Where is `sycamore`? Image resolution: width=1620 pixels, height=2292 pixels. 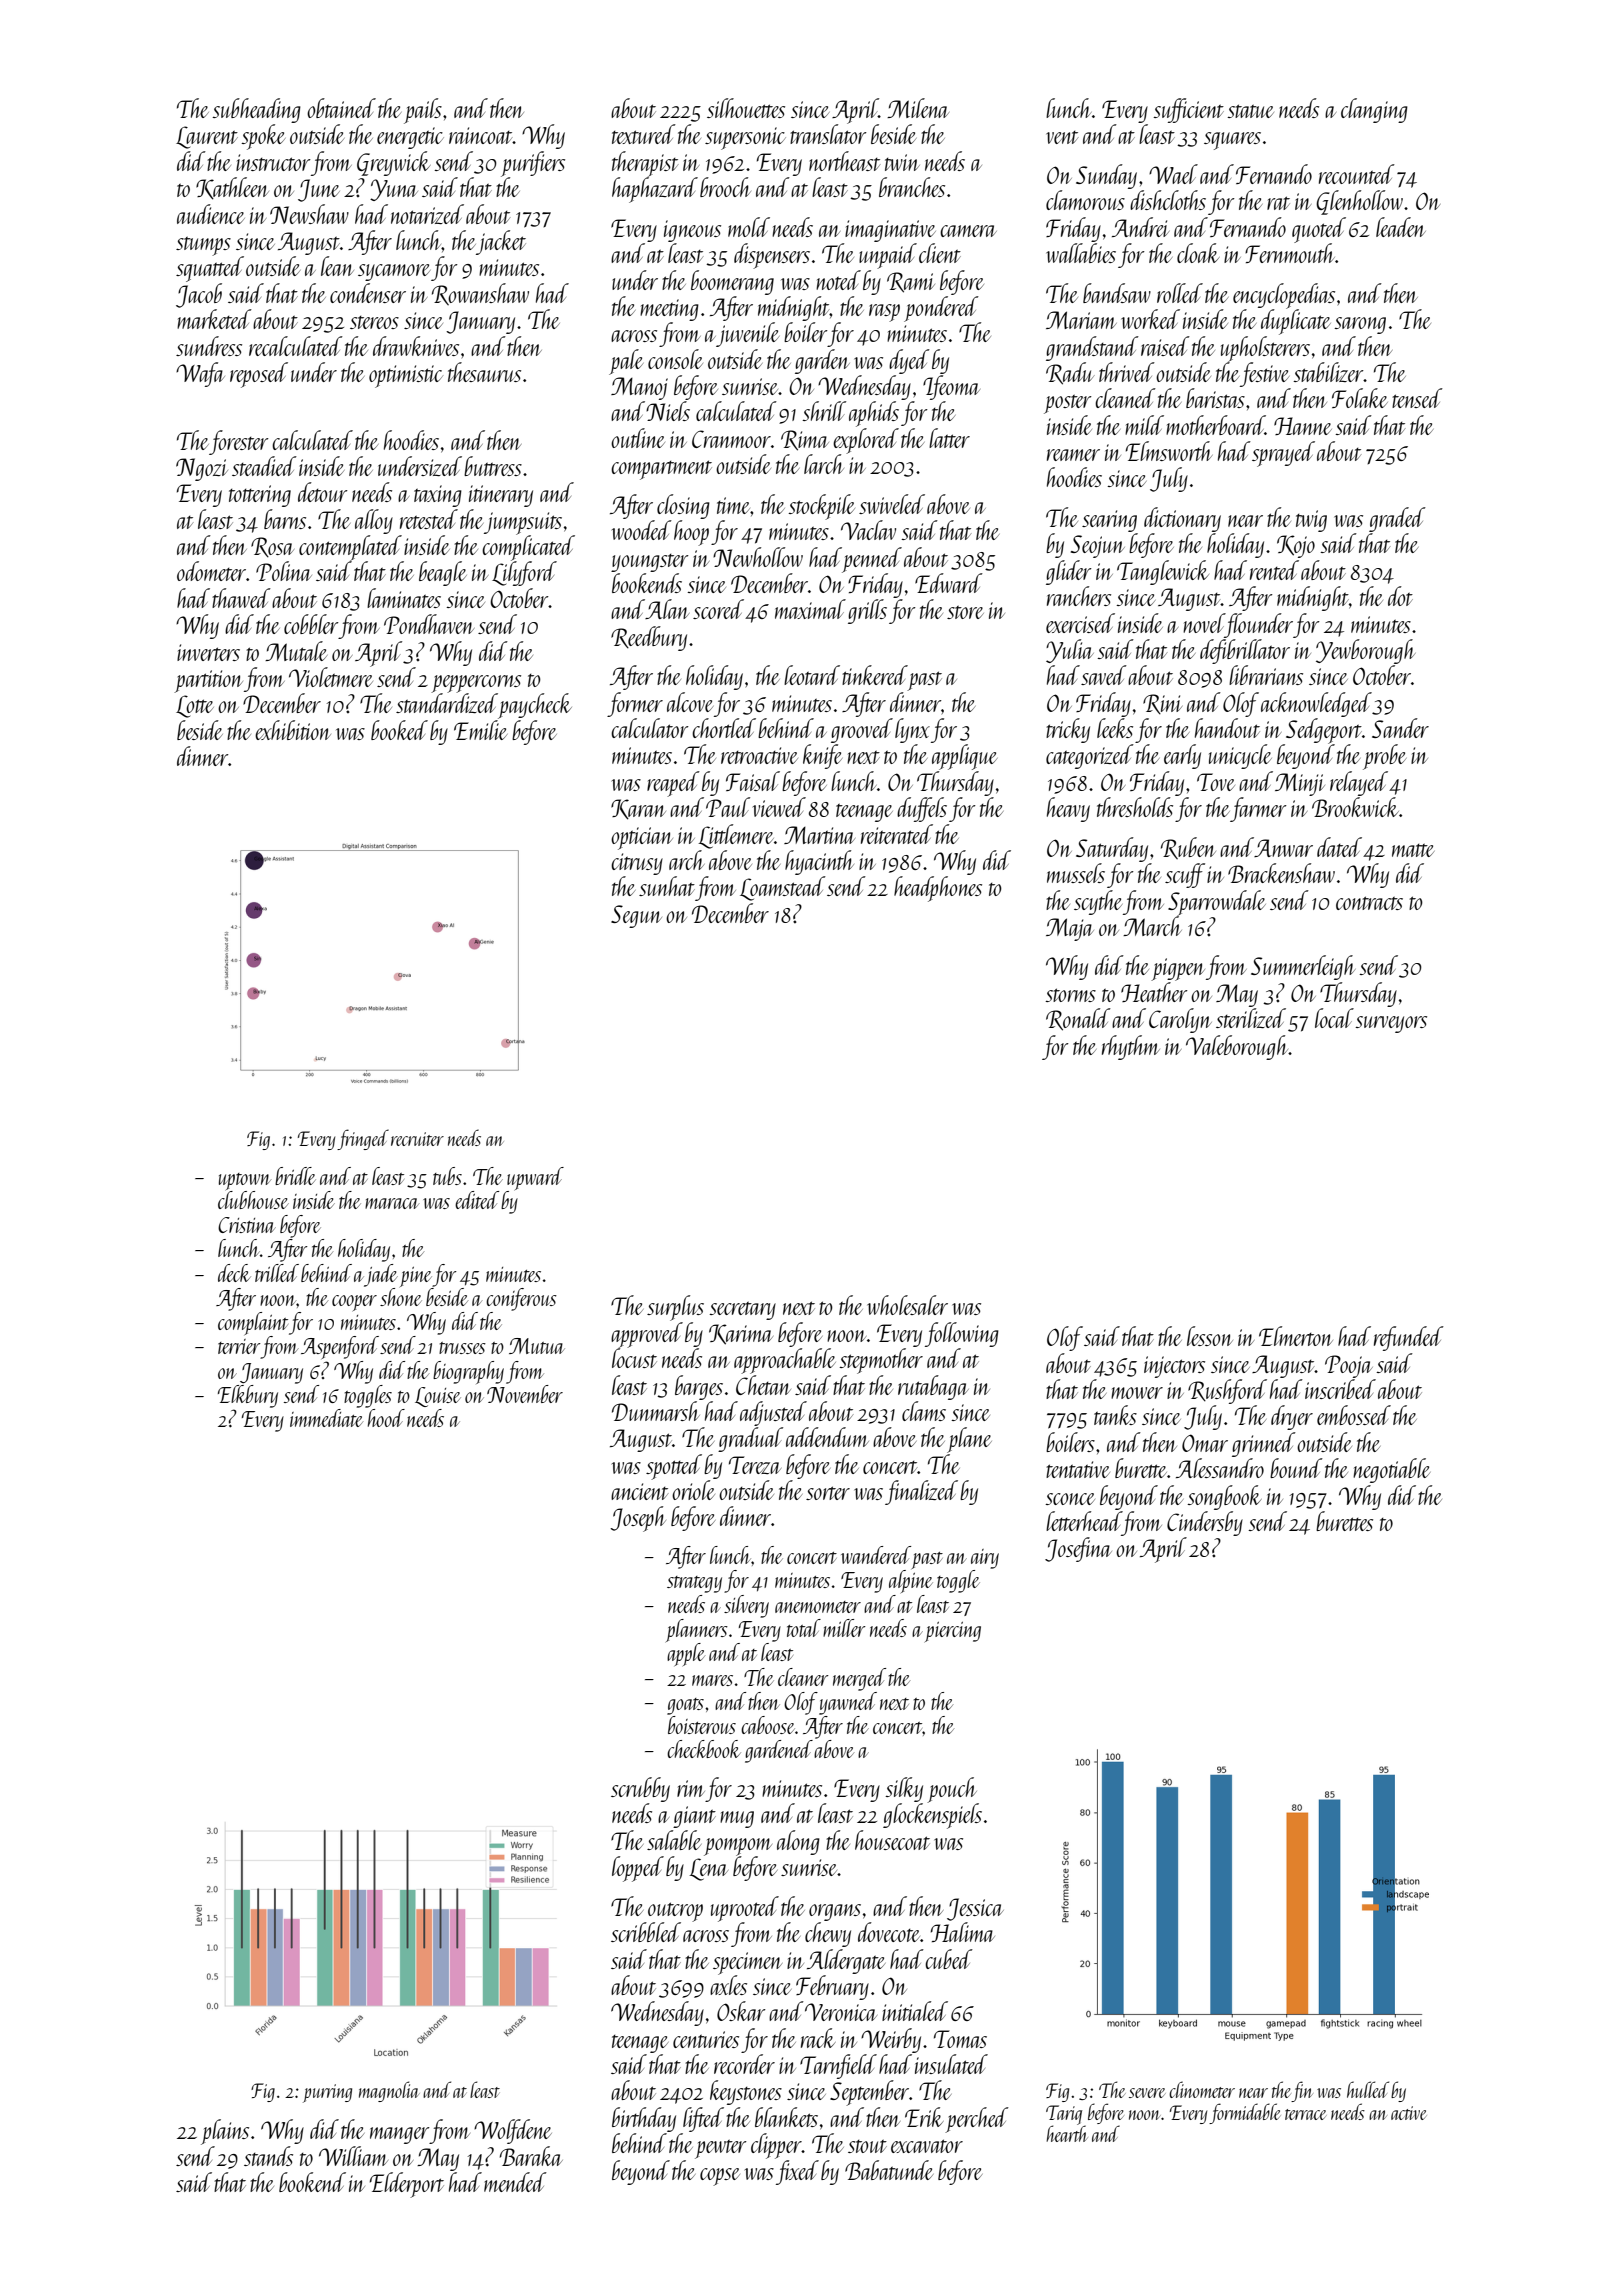 sycamore is located at coordinates (394, 272).
